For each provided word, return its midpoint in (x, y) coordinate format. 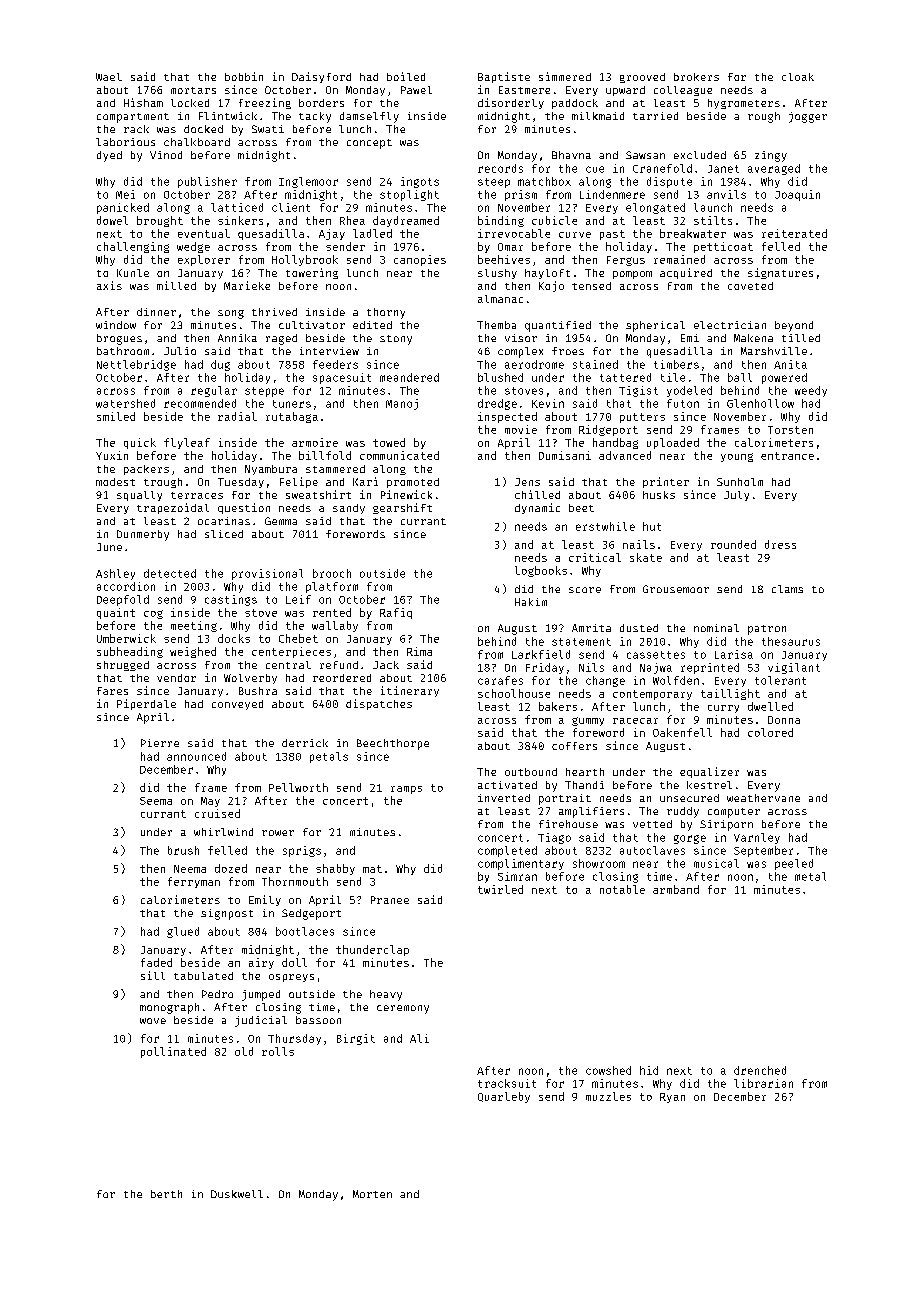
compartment (133, 118)
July (736, 496)
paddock (575, 104)
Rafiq (396, 613)
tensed (591, 286)
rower (278, 833)
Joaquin (797, 195)
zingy (771, 156)
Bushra (258, 691)
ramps (406, 790)
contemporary (652, 695)
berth (166, 1194)
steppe (264, 392)
